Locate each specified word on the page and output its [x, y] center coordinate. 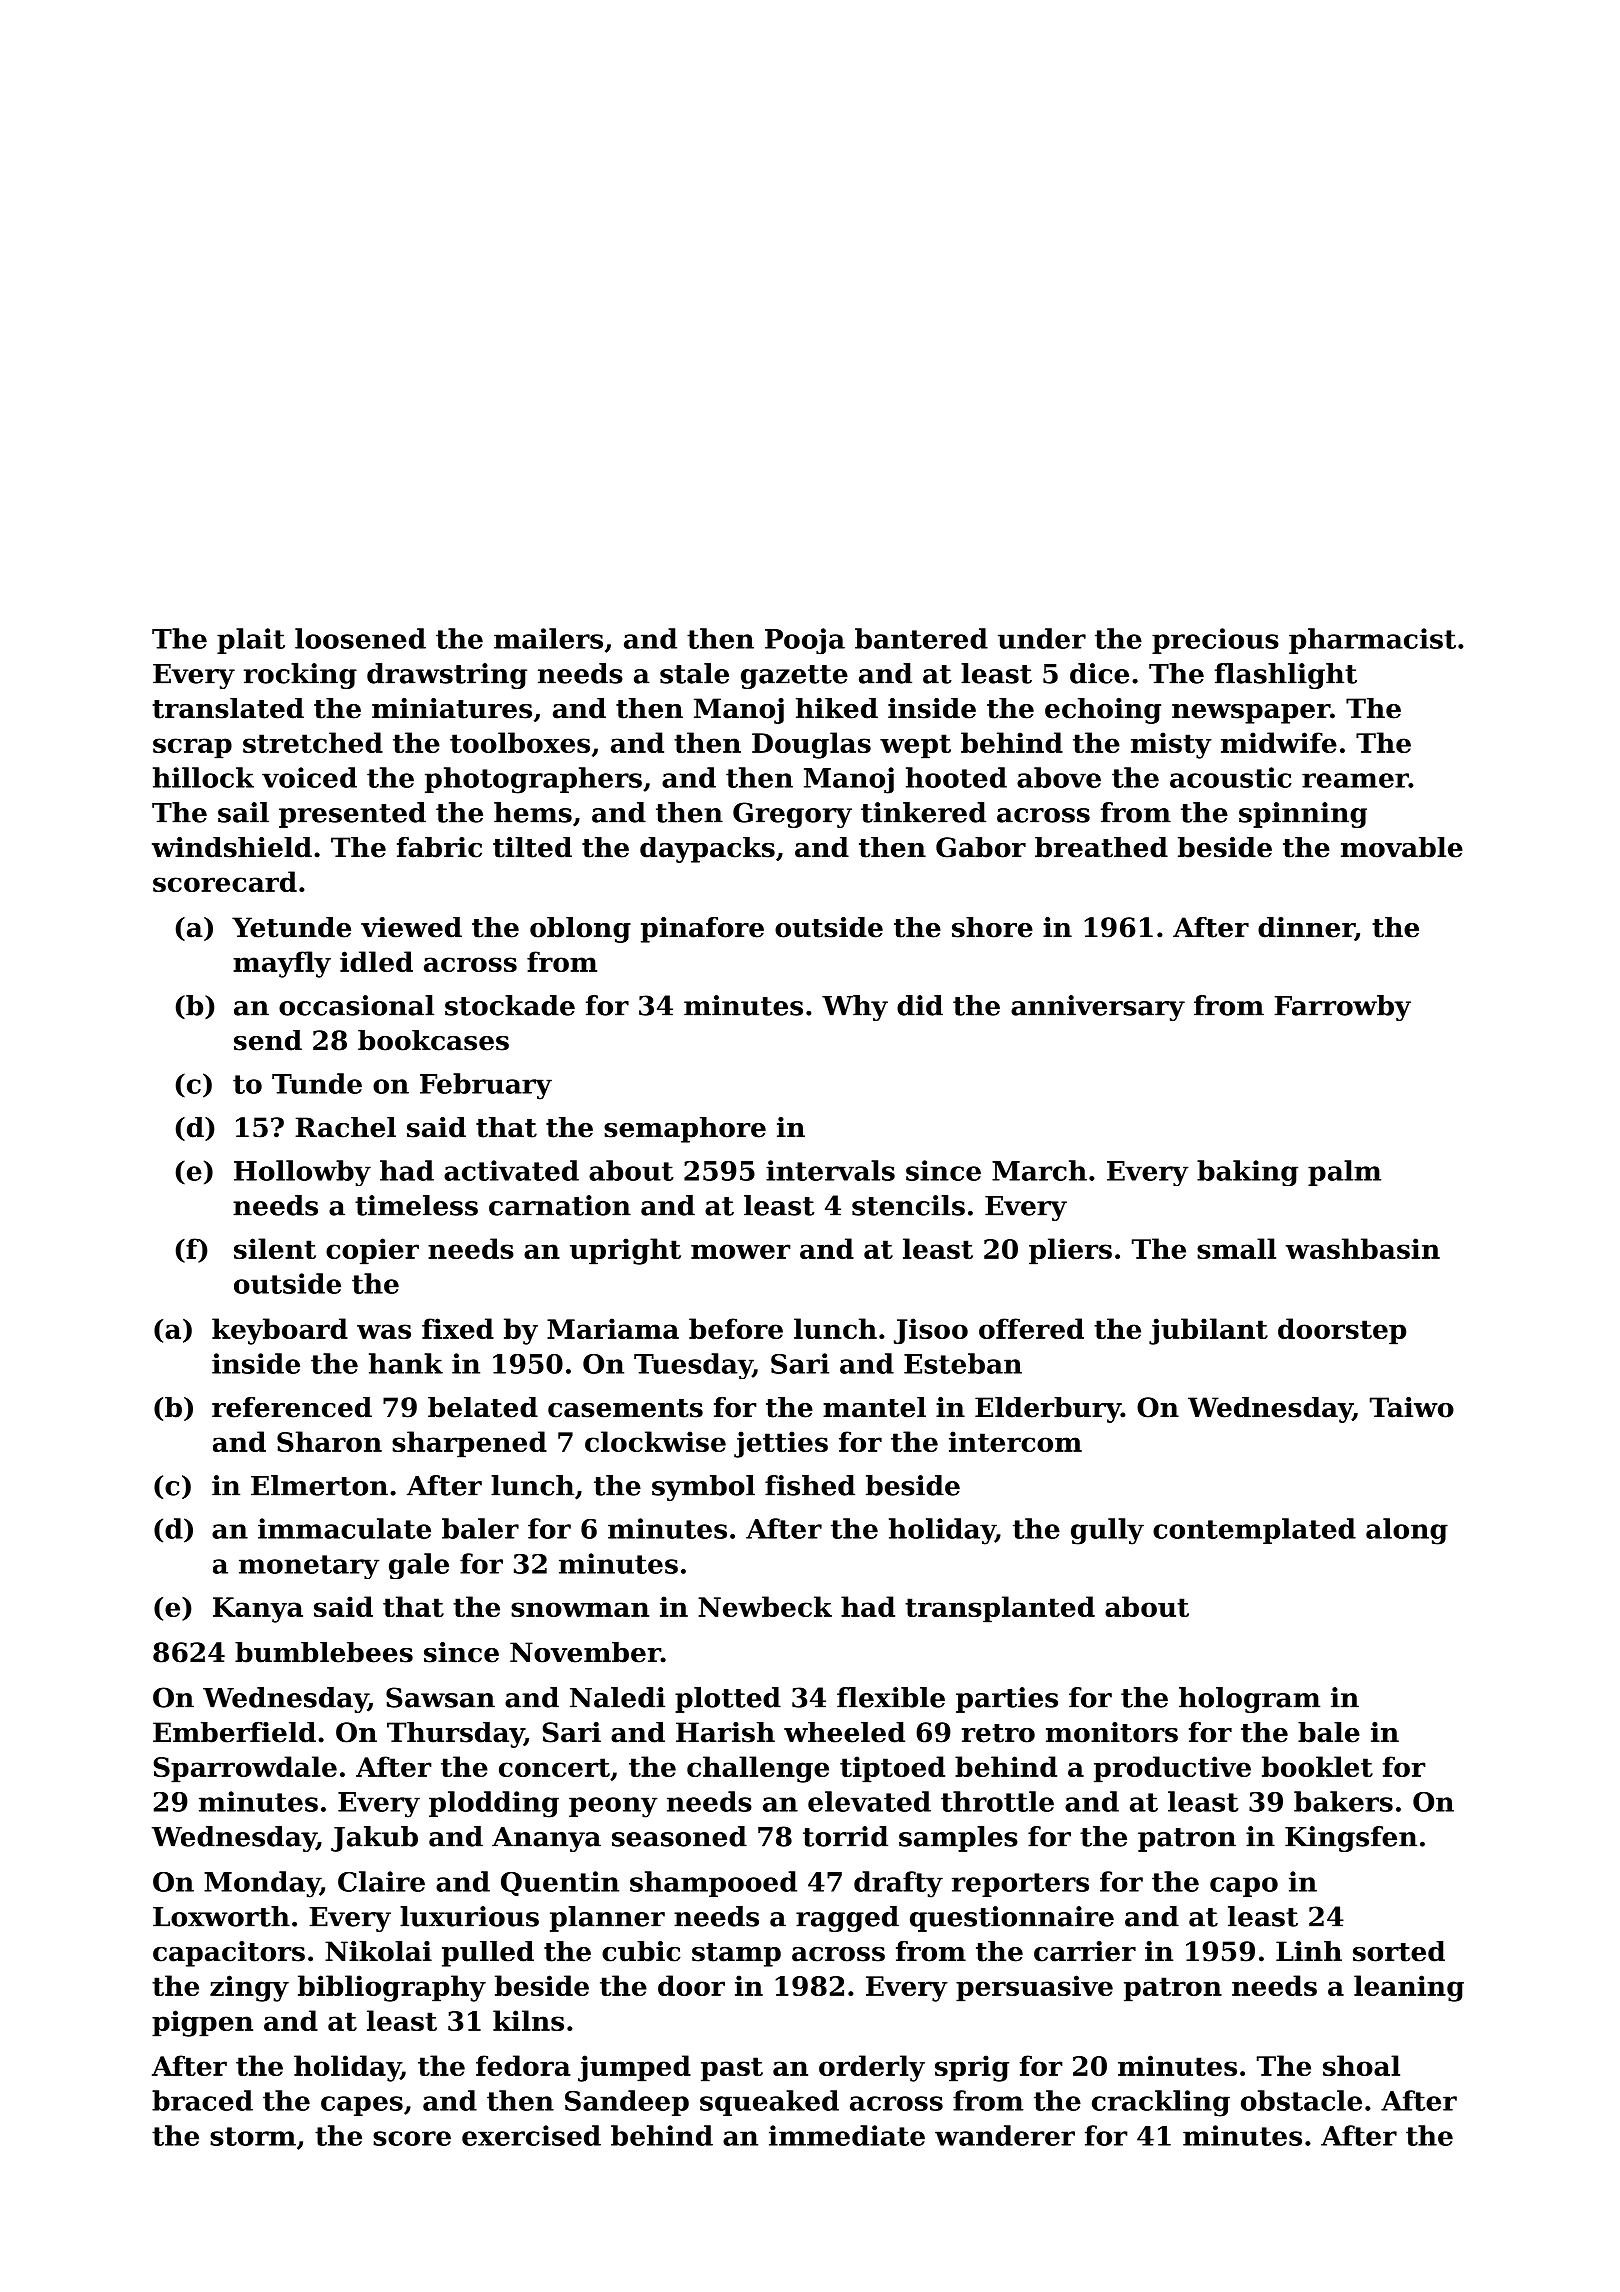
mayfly [282, 964]
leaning [1409, 1988]
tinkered [923, 812]
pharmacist [1372, 641]
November [585, 1652]
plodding [494, 1804]
